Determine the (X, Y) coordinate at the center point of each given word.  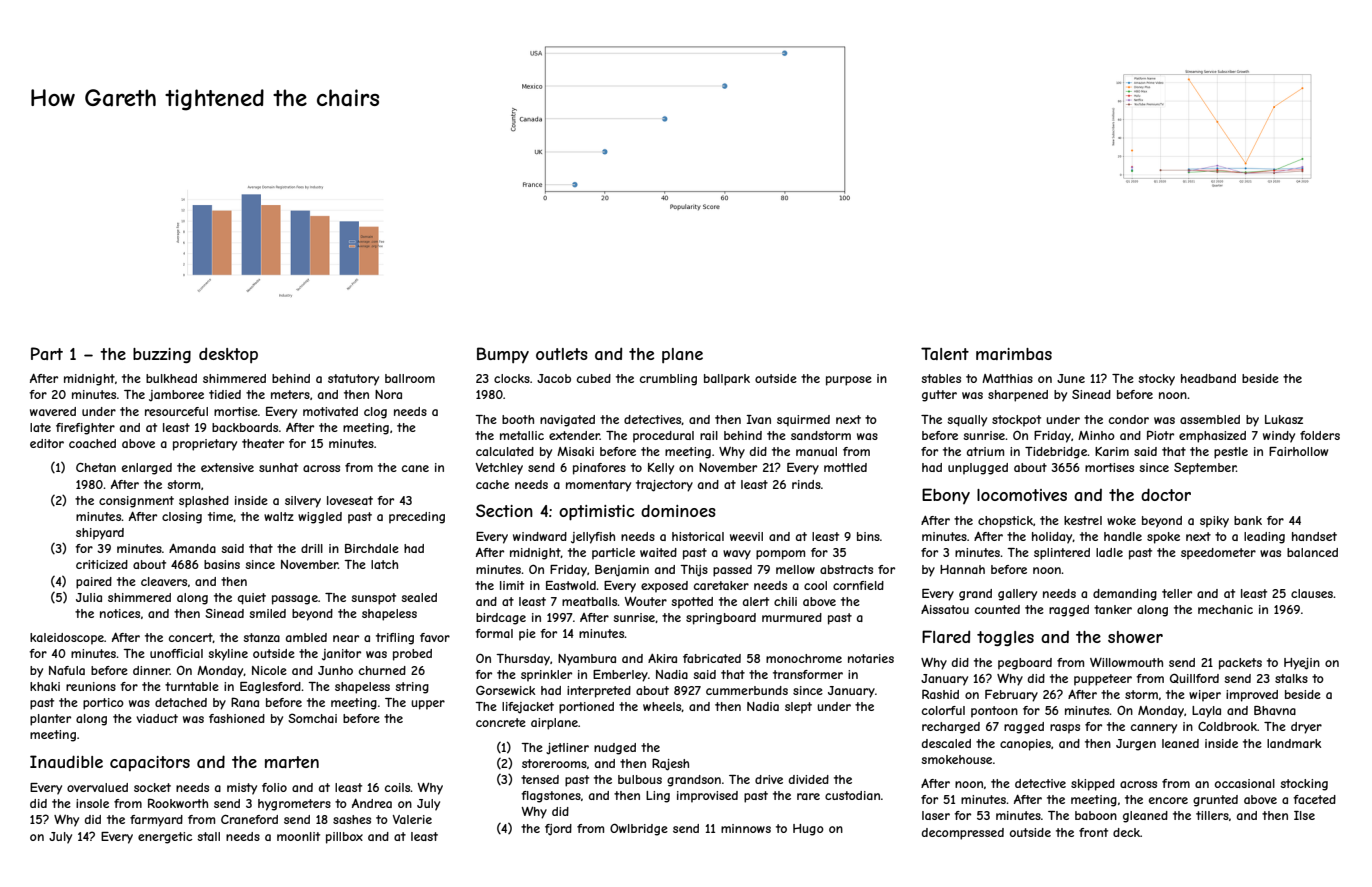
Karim (1112, 451)
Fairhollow (1298, 451)
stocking (1304, 785)
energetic (165, 838)
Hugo (808, 830)
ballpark (727, 380)
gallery (1017, 595)
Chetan (96, 467)
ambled (306, 637)
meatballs (590, 601)
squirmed (803, 420)
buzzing (162, 355)
